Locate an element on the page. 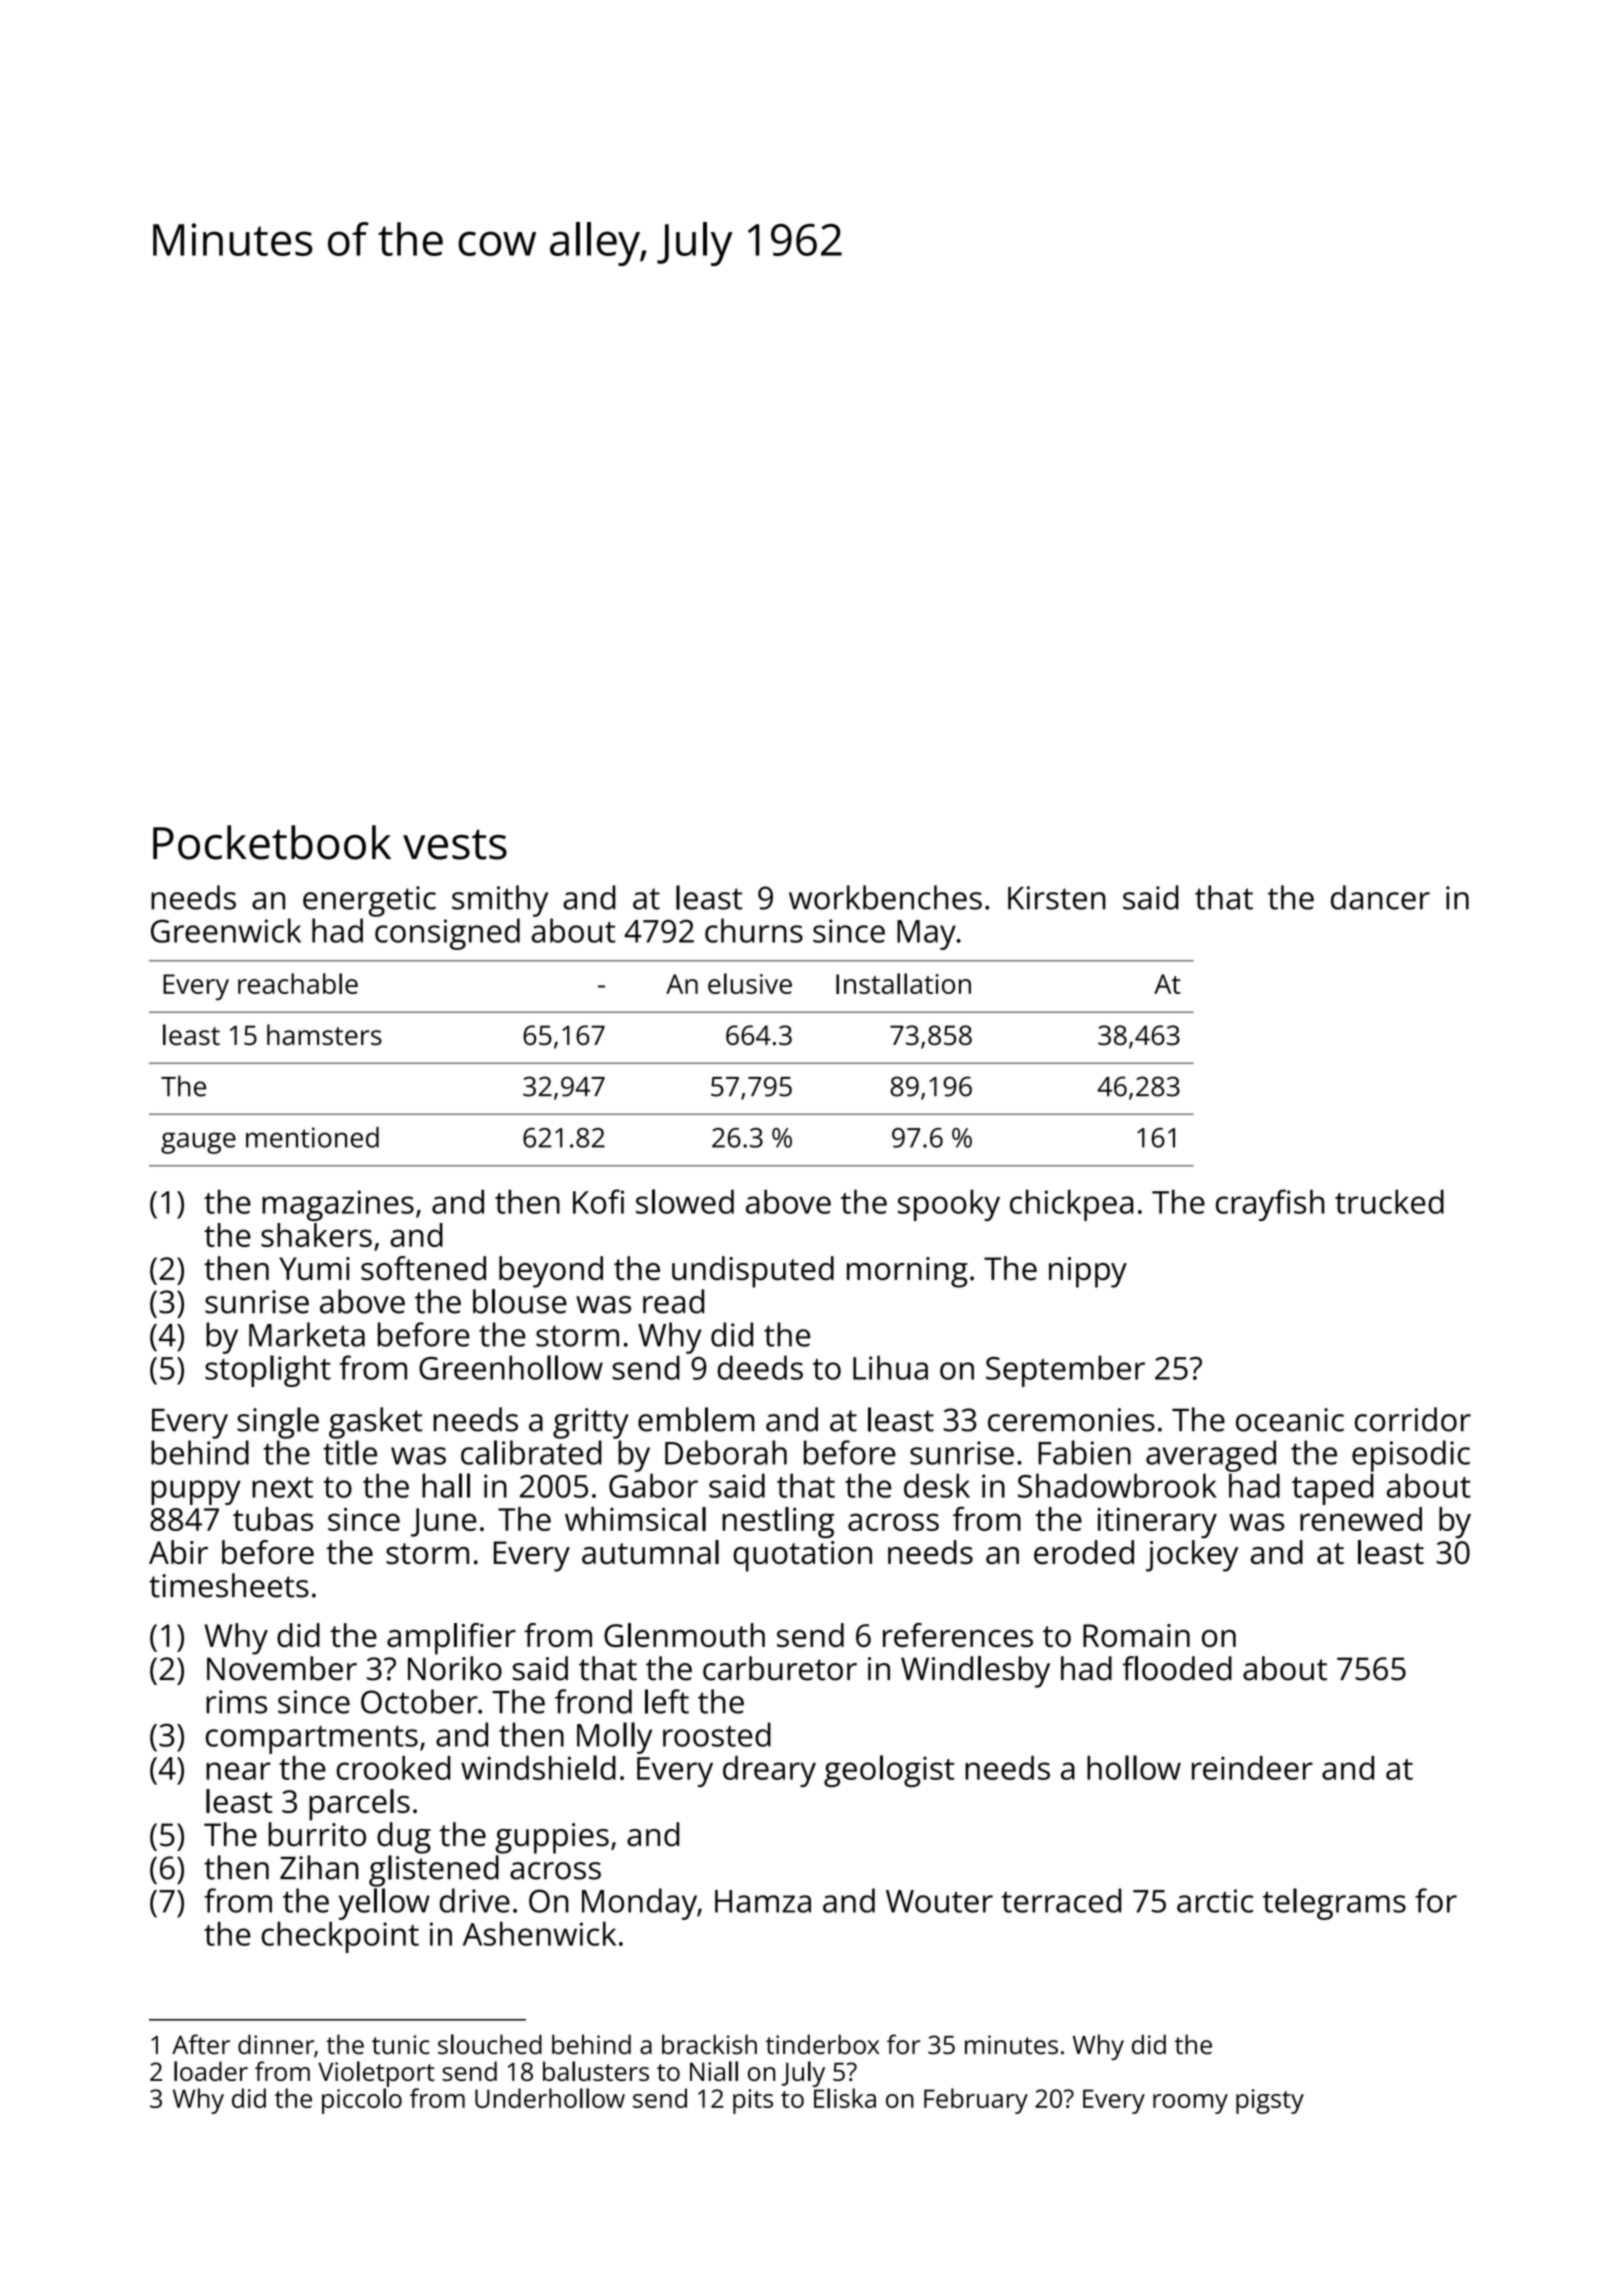 This image has width=1620, height=2292. geologist is located at coordinates (889, 1771).
